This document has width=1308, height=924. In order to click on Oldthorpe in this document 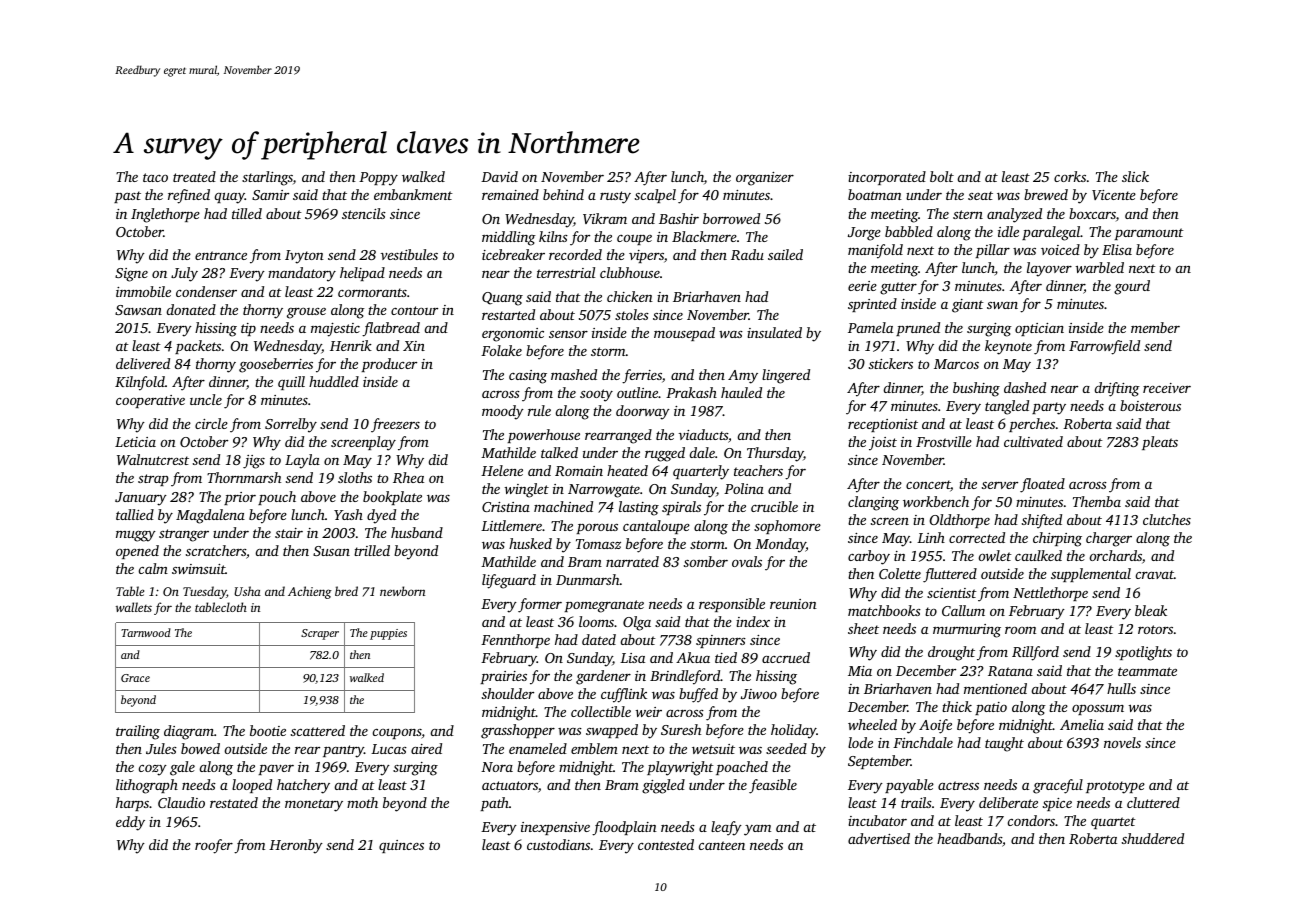, I will do `click(959, 521)`.
